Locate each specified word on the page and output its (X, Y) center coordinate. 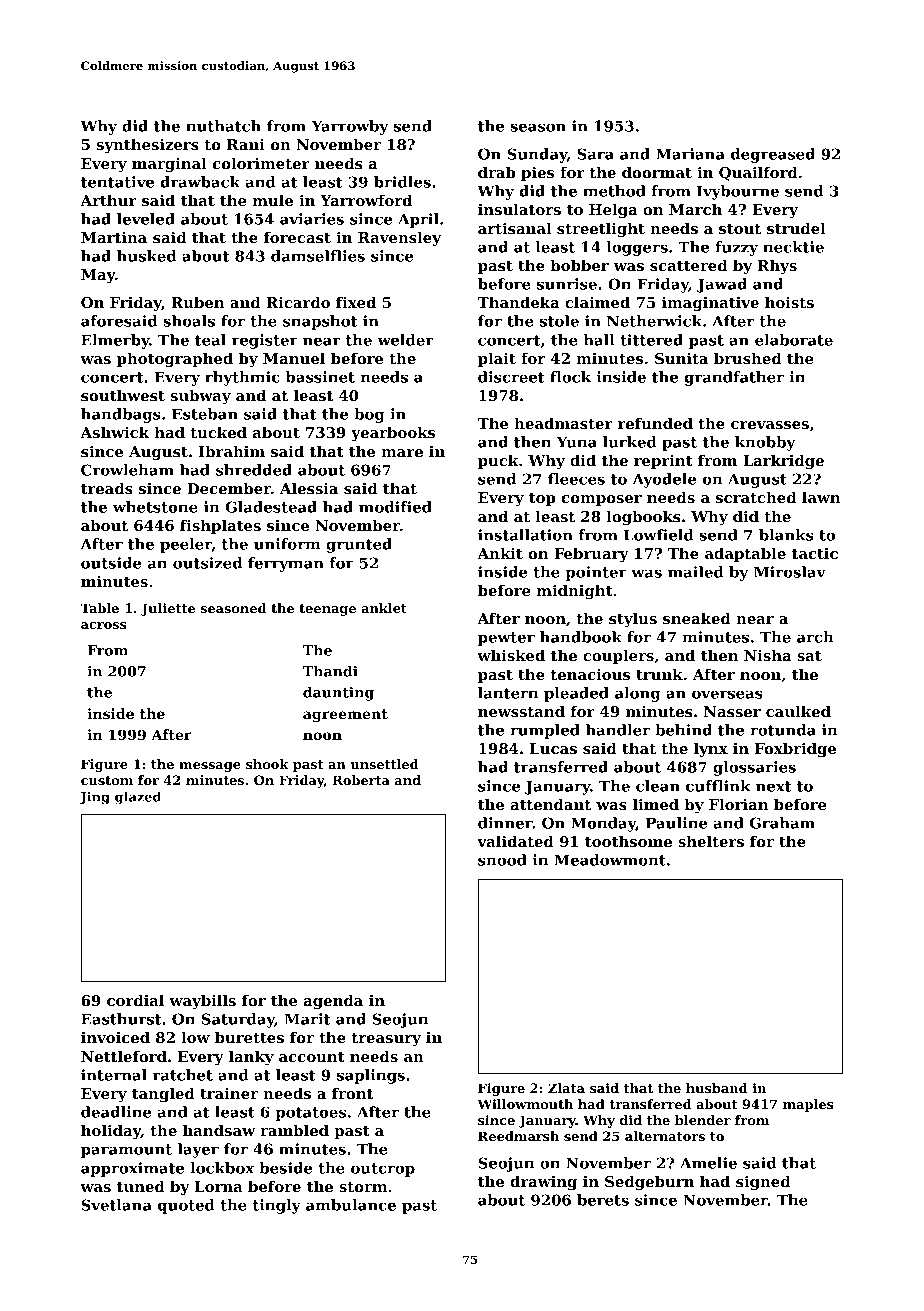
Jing (94, 798)
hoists (789, 302)
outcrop (383, 1170)
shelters (711, 841)
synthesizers (148, 146)
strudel (796, 228)
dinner (505, 823)
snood (502, 860)
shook (267, 764)
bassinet (320, 377)
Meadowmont (610, 860)
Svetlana (116, 1205)
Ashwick (115, 432)
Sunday (537, 155)
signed (763, 1183)
